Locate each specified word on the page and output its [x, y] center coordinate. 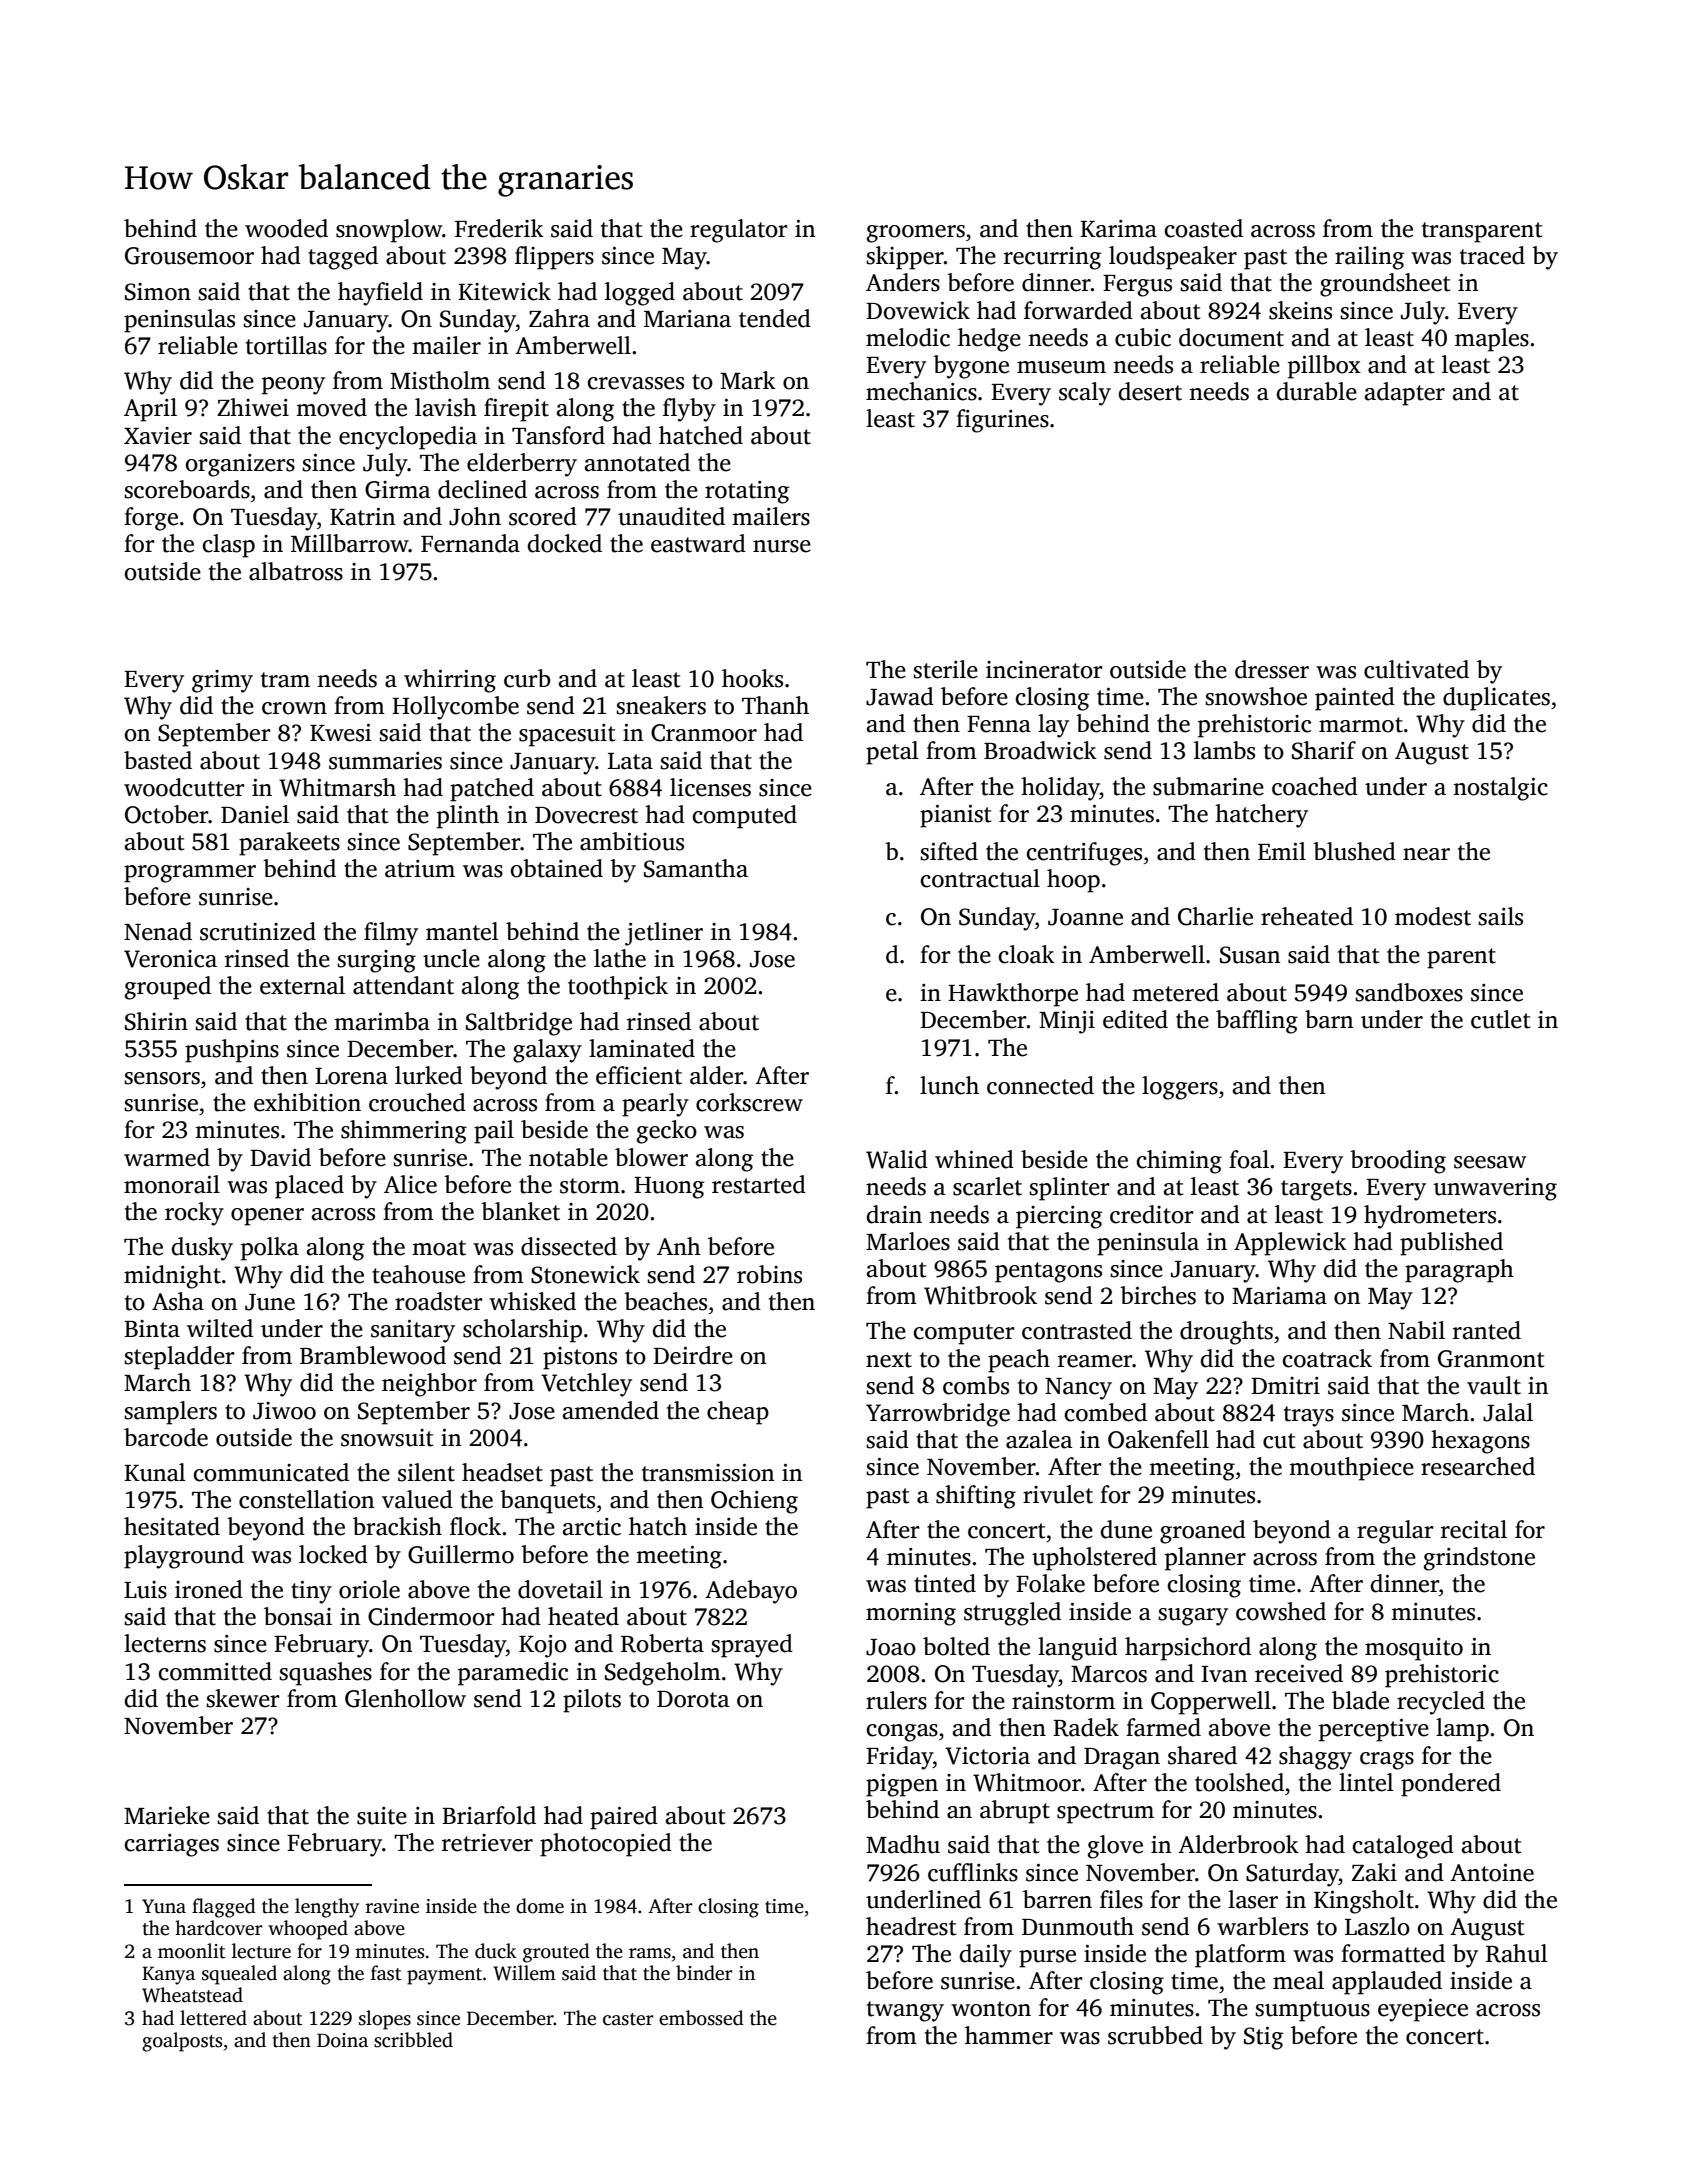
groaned [1203, 1532]
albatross [296, 571]
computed [745, 817]
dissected [569, 1246]
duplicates [1496, 699]
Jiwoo [284, 1411]
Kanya [168, 1975]
